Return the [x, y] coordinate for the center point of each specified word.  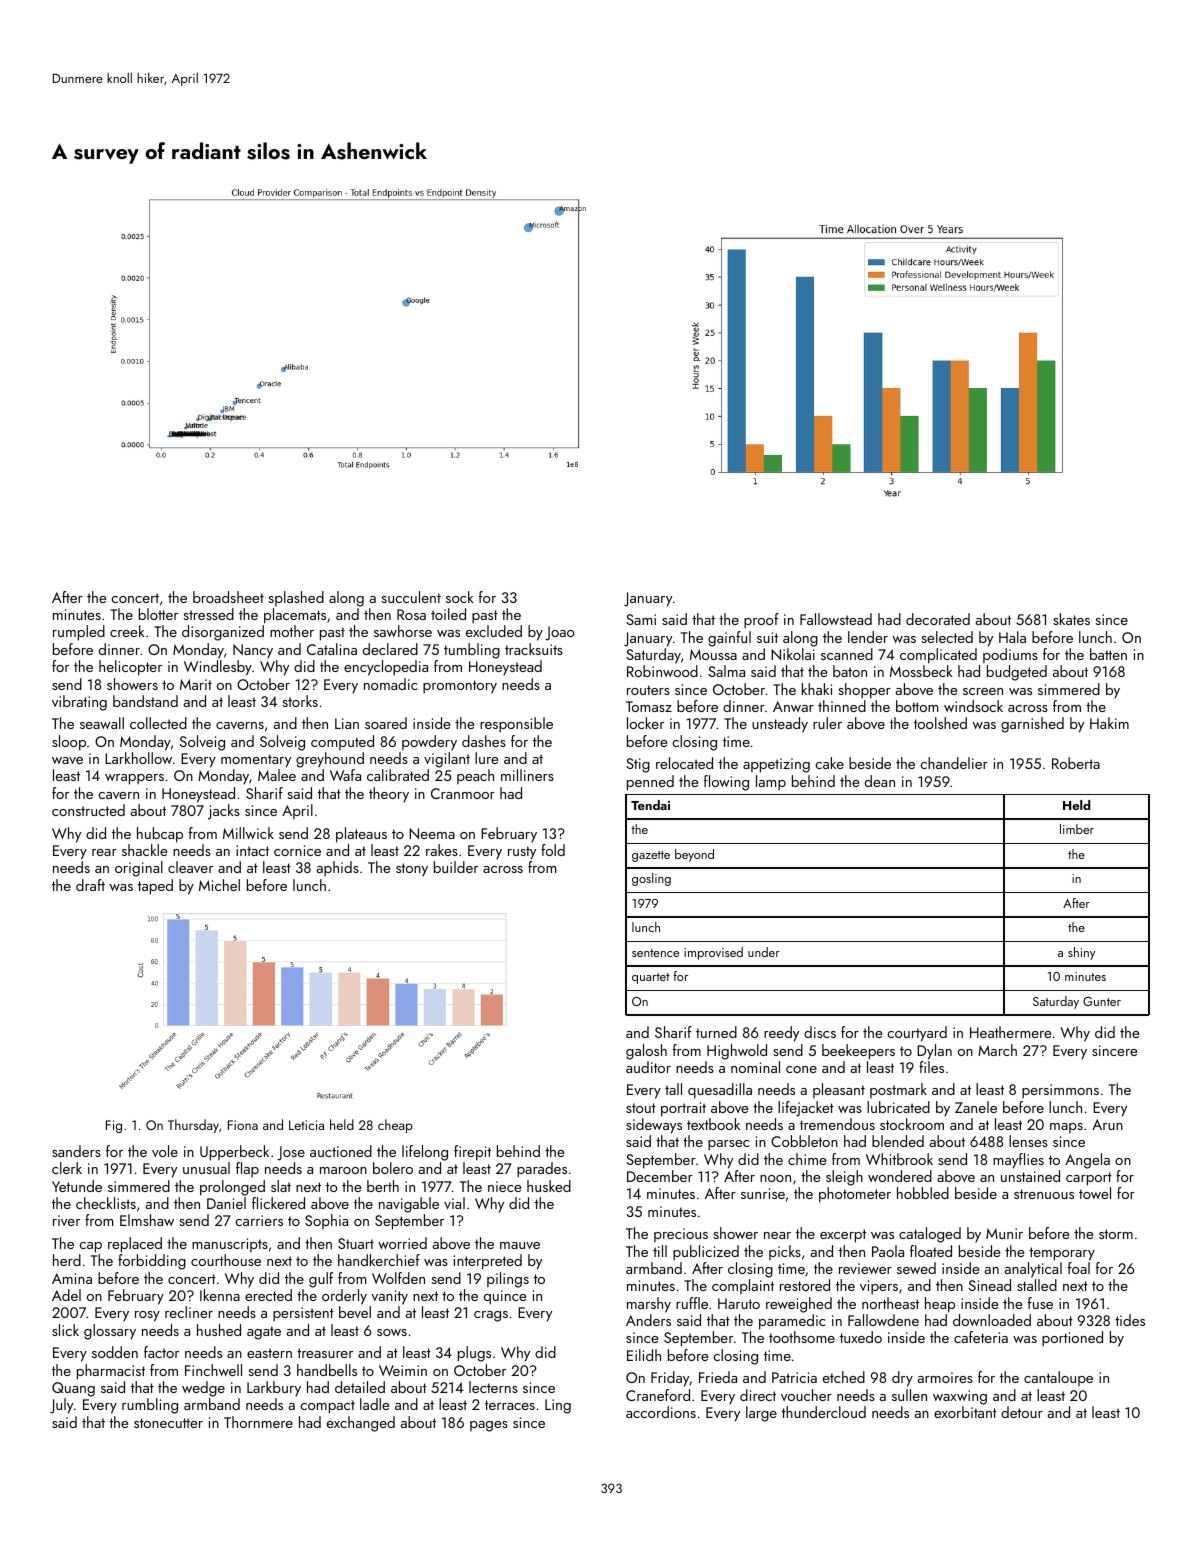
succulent [411, 597]
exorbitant [965, 1412]
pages [489, 1426]
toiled [448, 614]
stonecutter [168, 1423]
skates [1071, 619]
